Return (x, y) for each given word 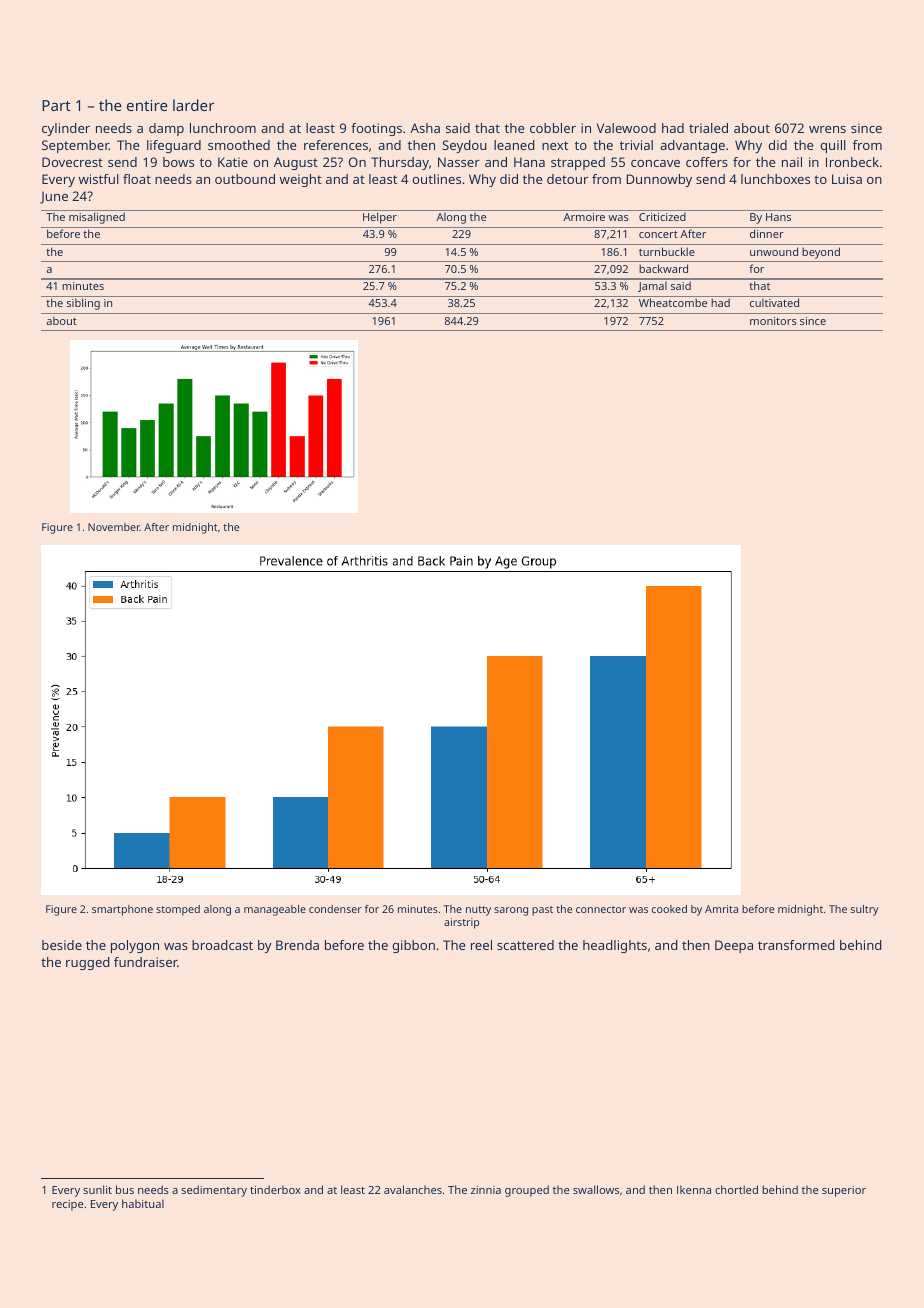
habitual (143, 1203)
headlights (615, 946)
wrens (827, 129)
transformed (796, 945)
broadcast (222, 945)
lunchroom (223, 128)
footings (376, 129)
